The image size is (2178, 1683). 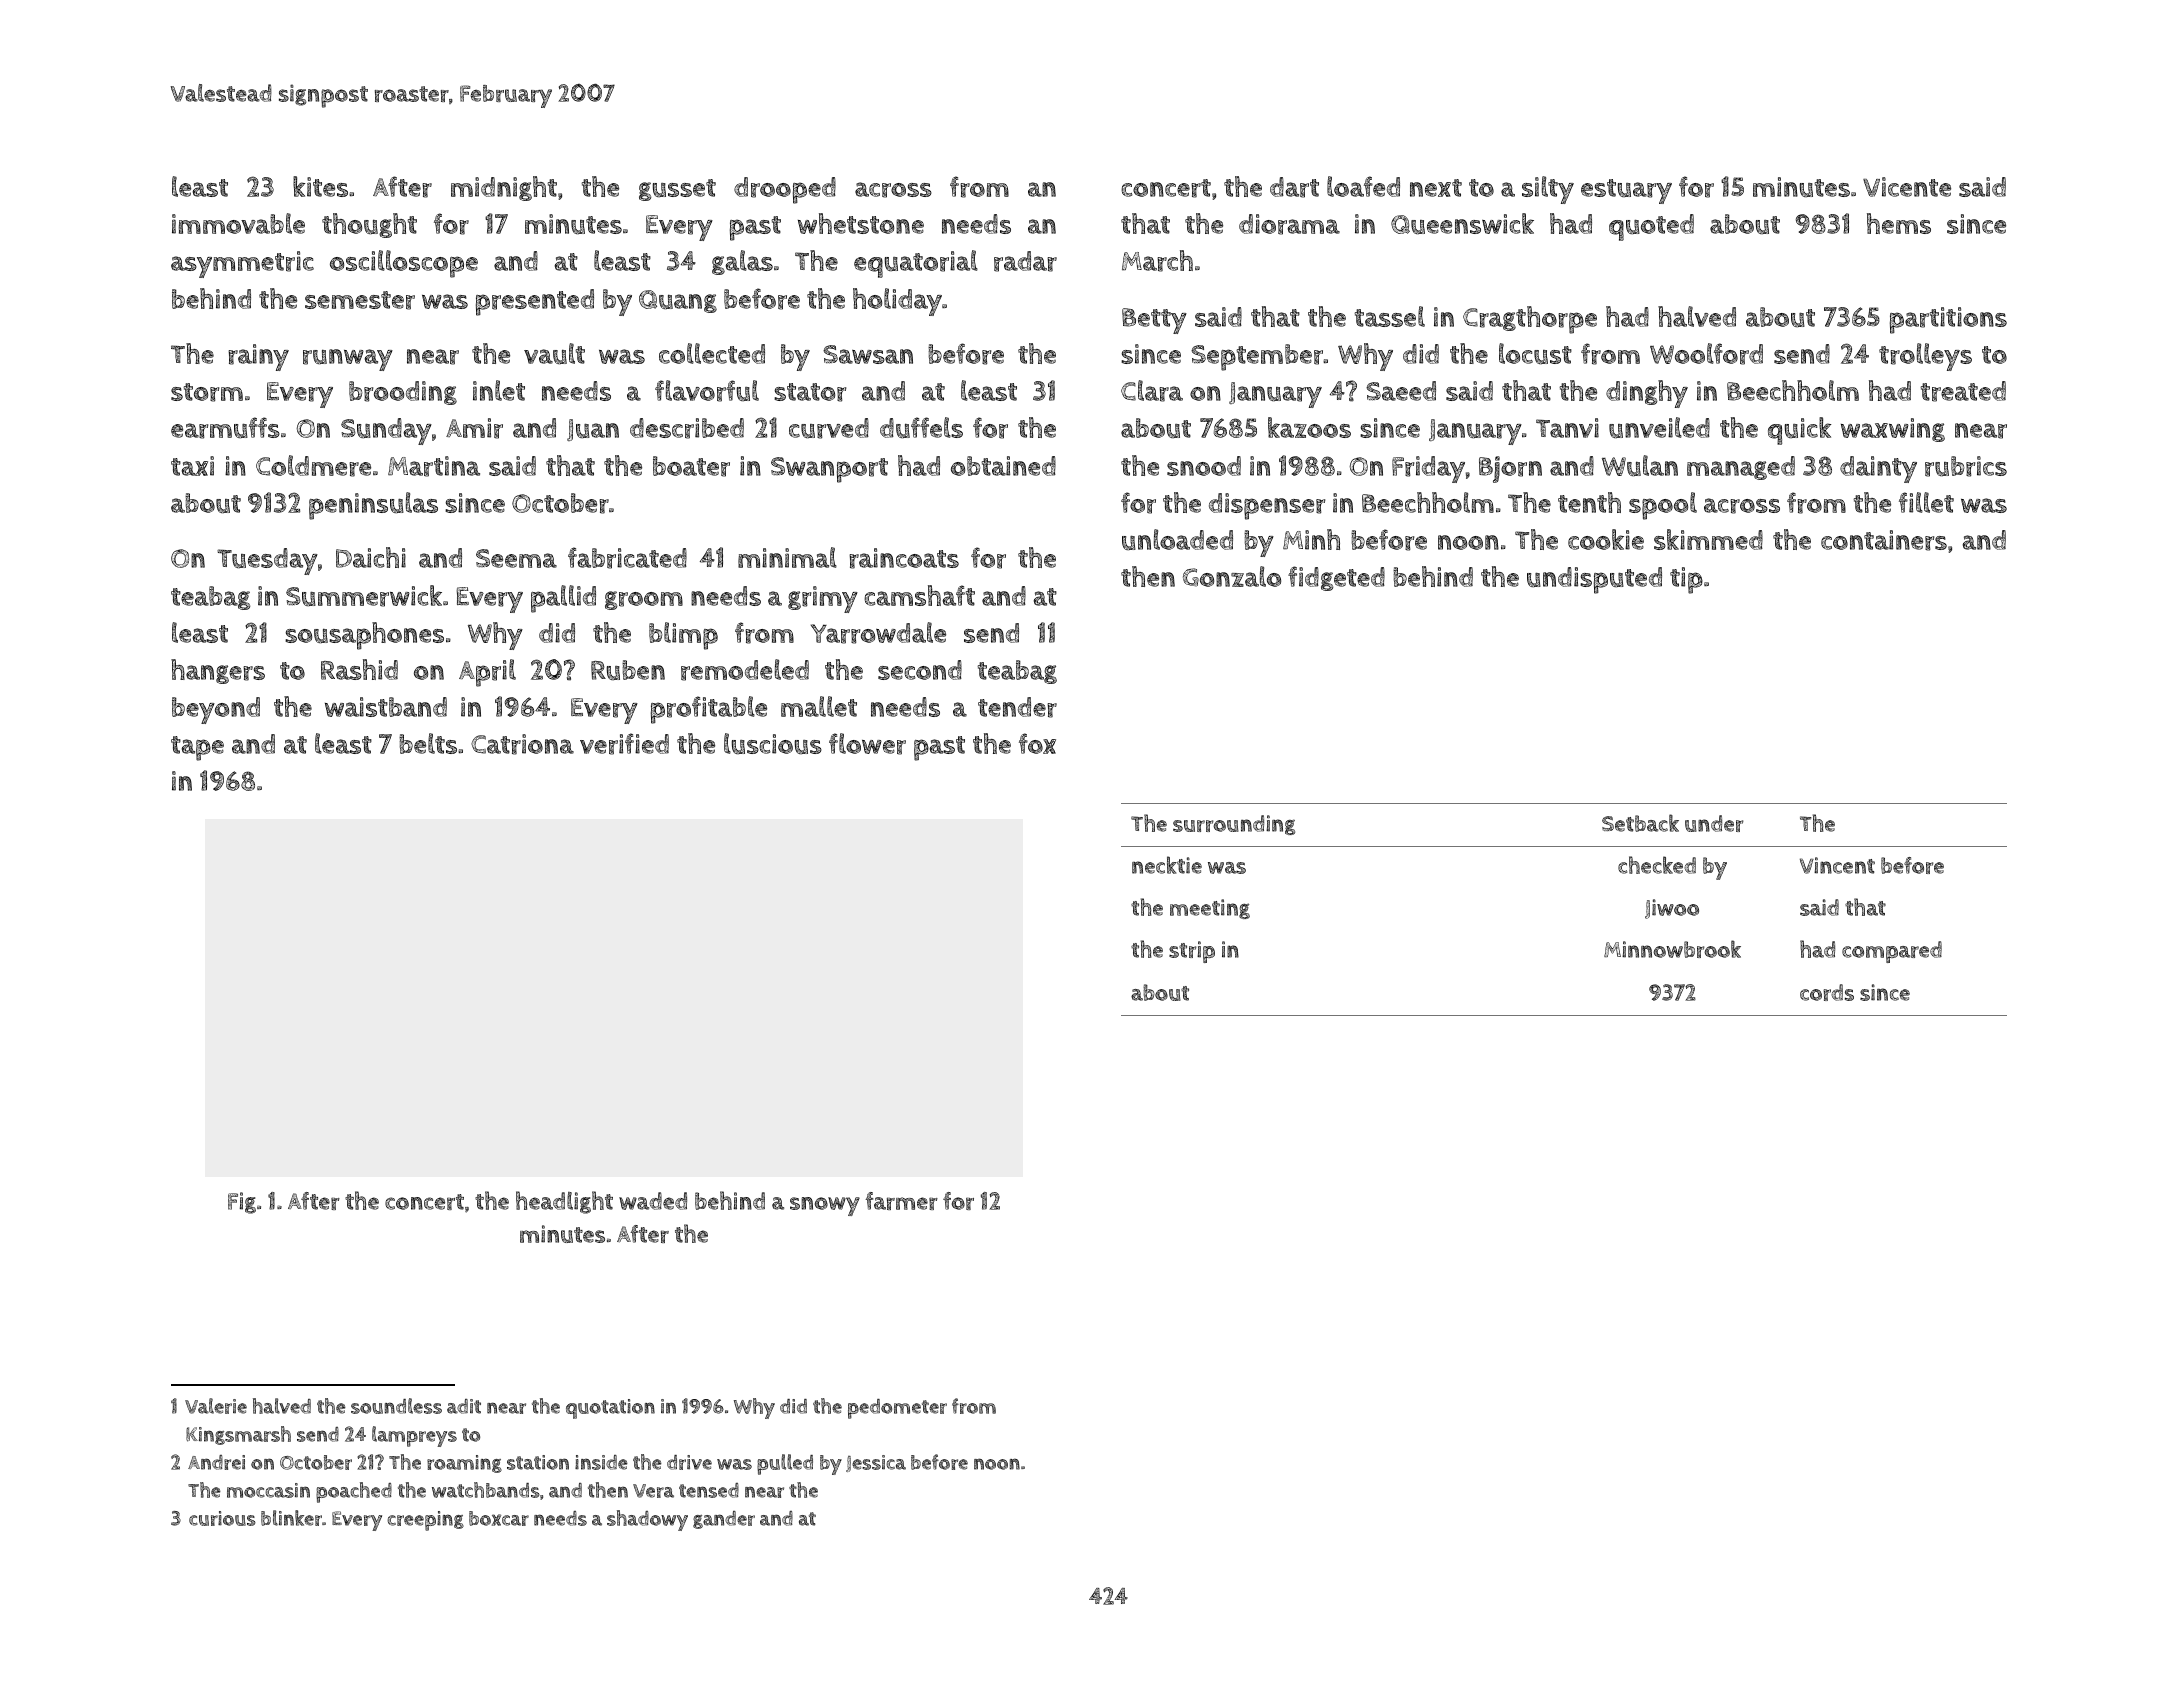 What do you see at coordinates (904, 558) in the image?
I see `raincoats` at bounding box center [904, 558].
